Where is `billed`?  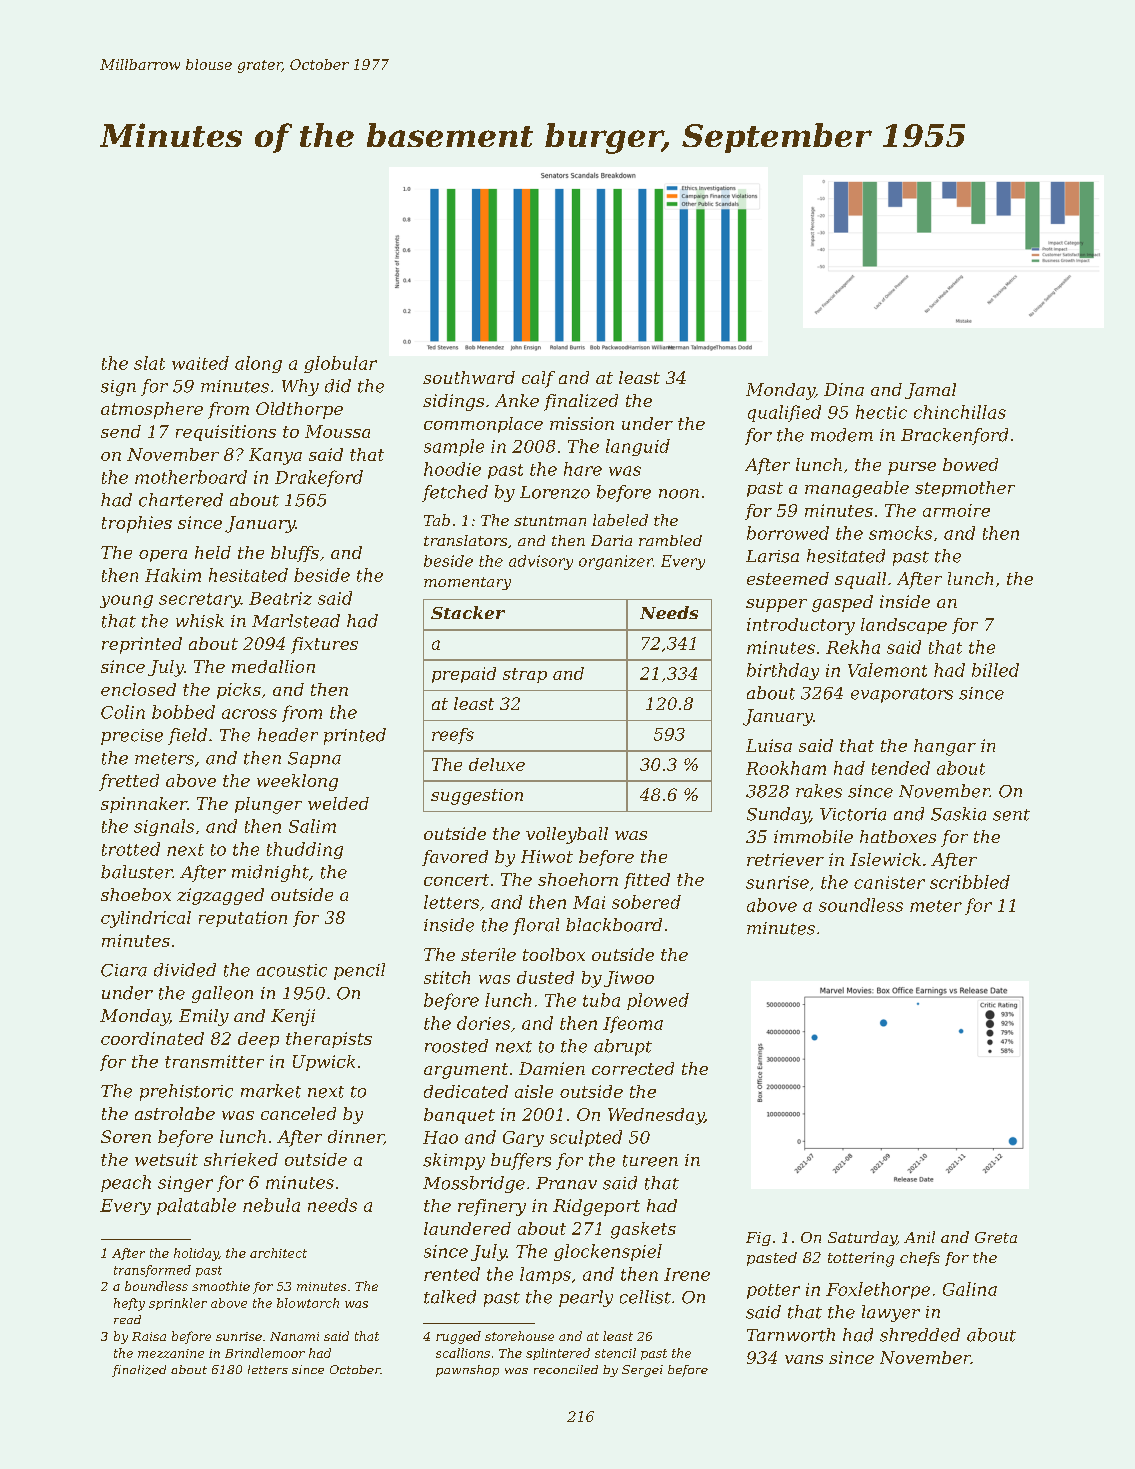 billed is located at coordinates (995, 670).
